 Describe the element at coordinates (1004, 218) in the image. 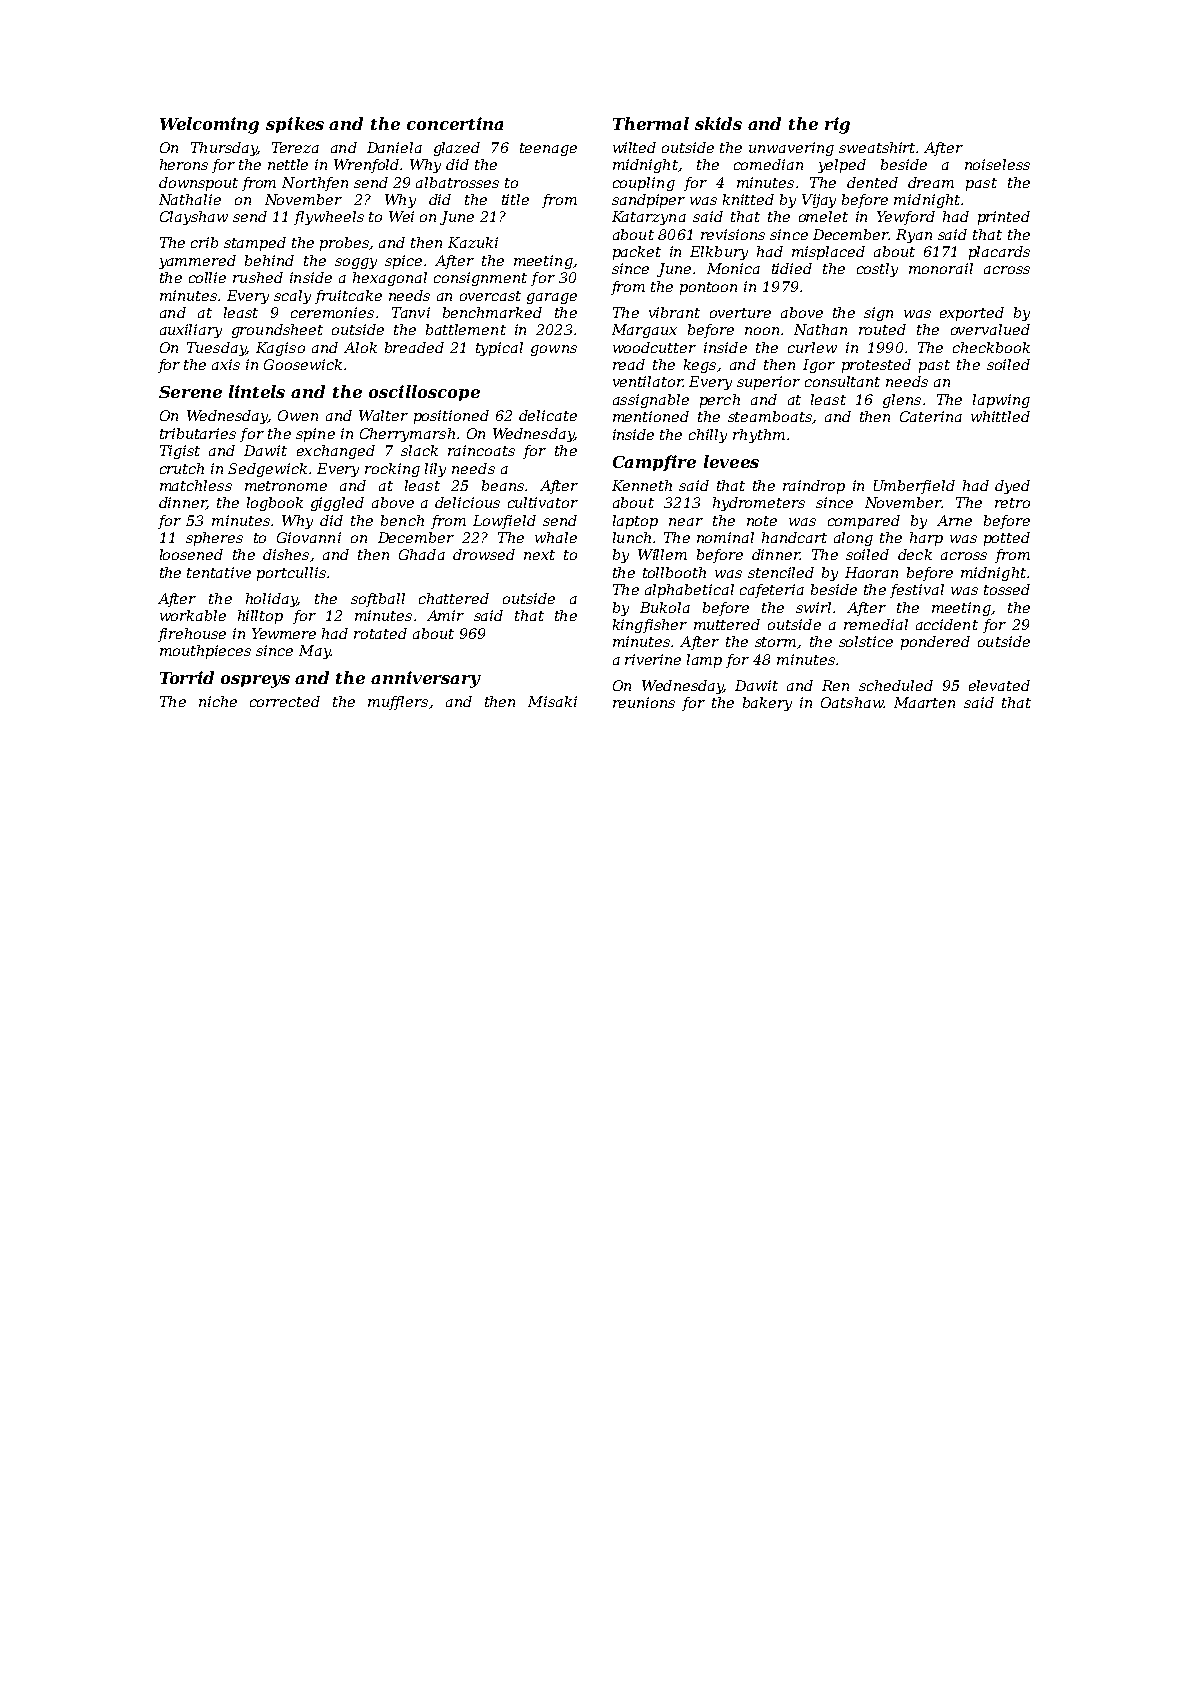

I see `printed` at that location.
